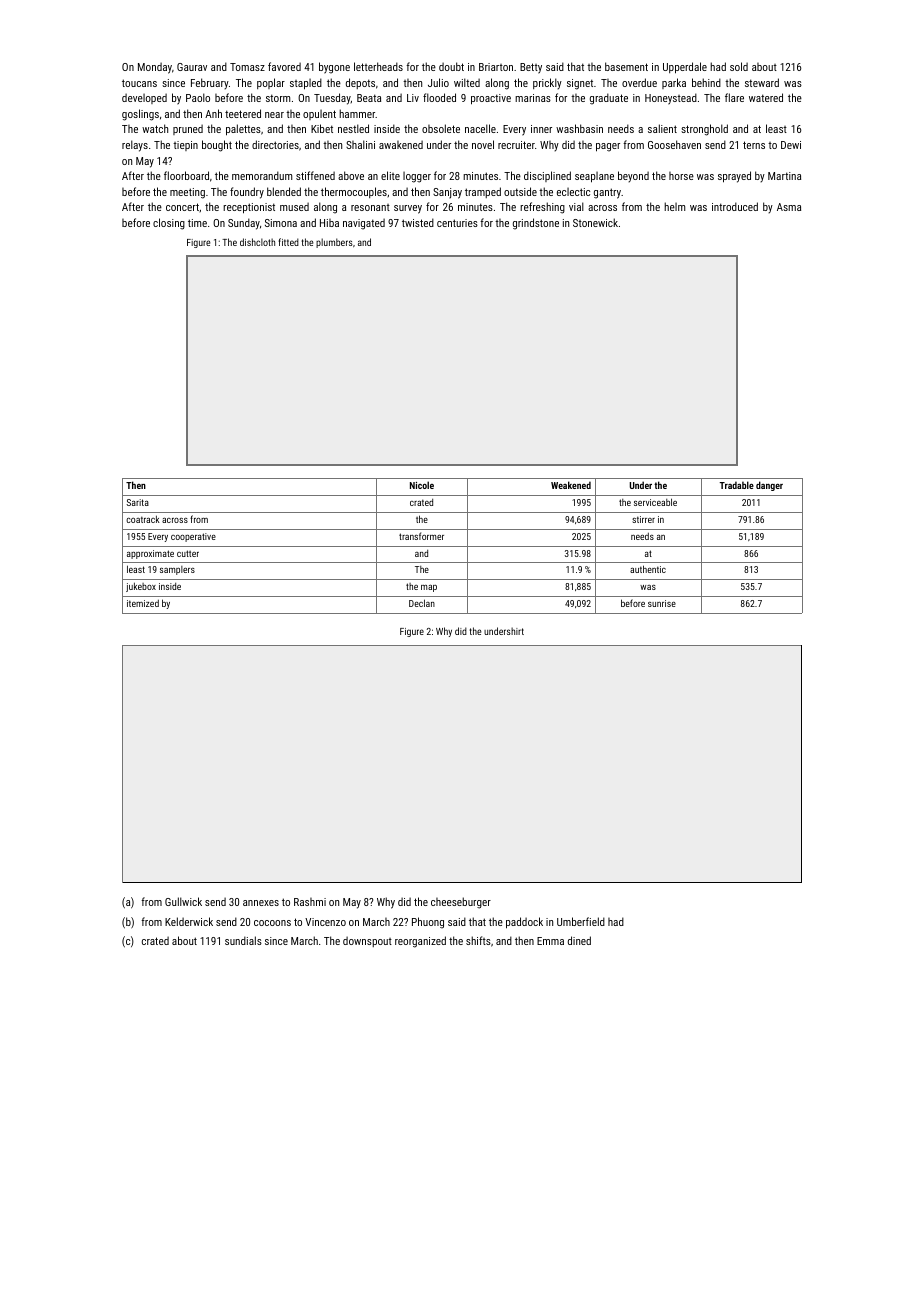 The height and width of the screenshot is (1308, 924). I want to click on grindstone, so click(536, 224).
